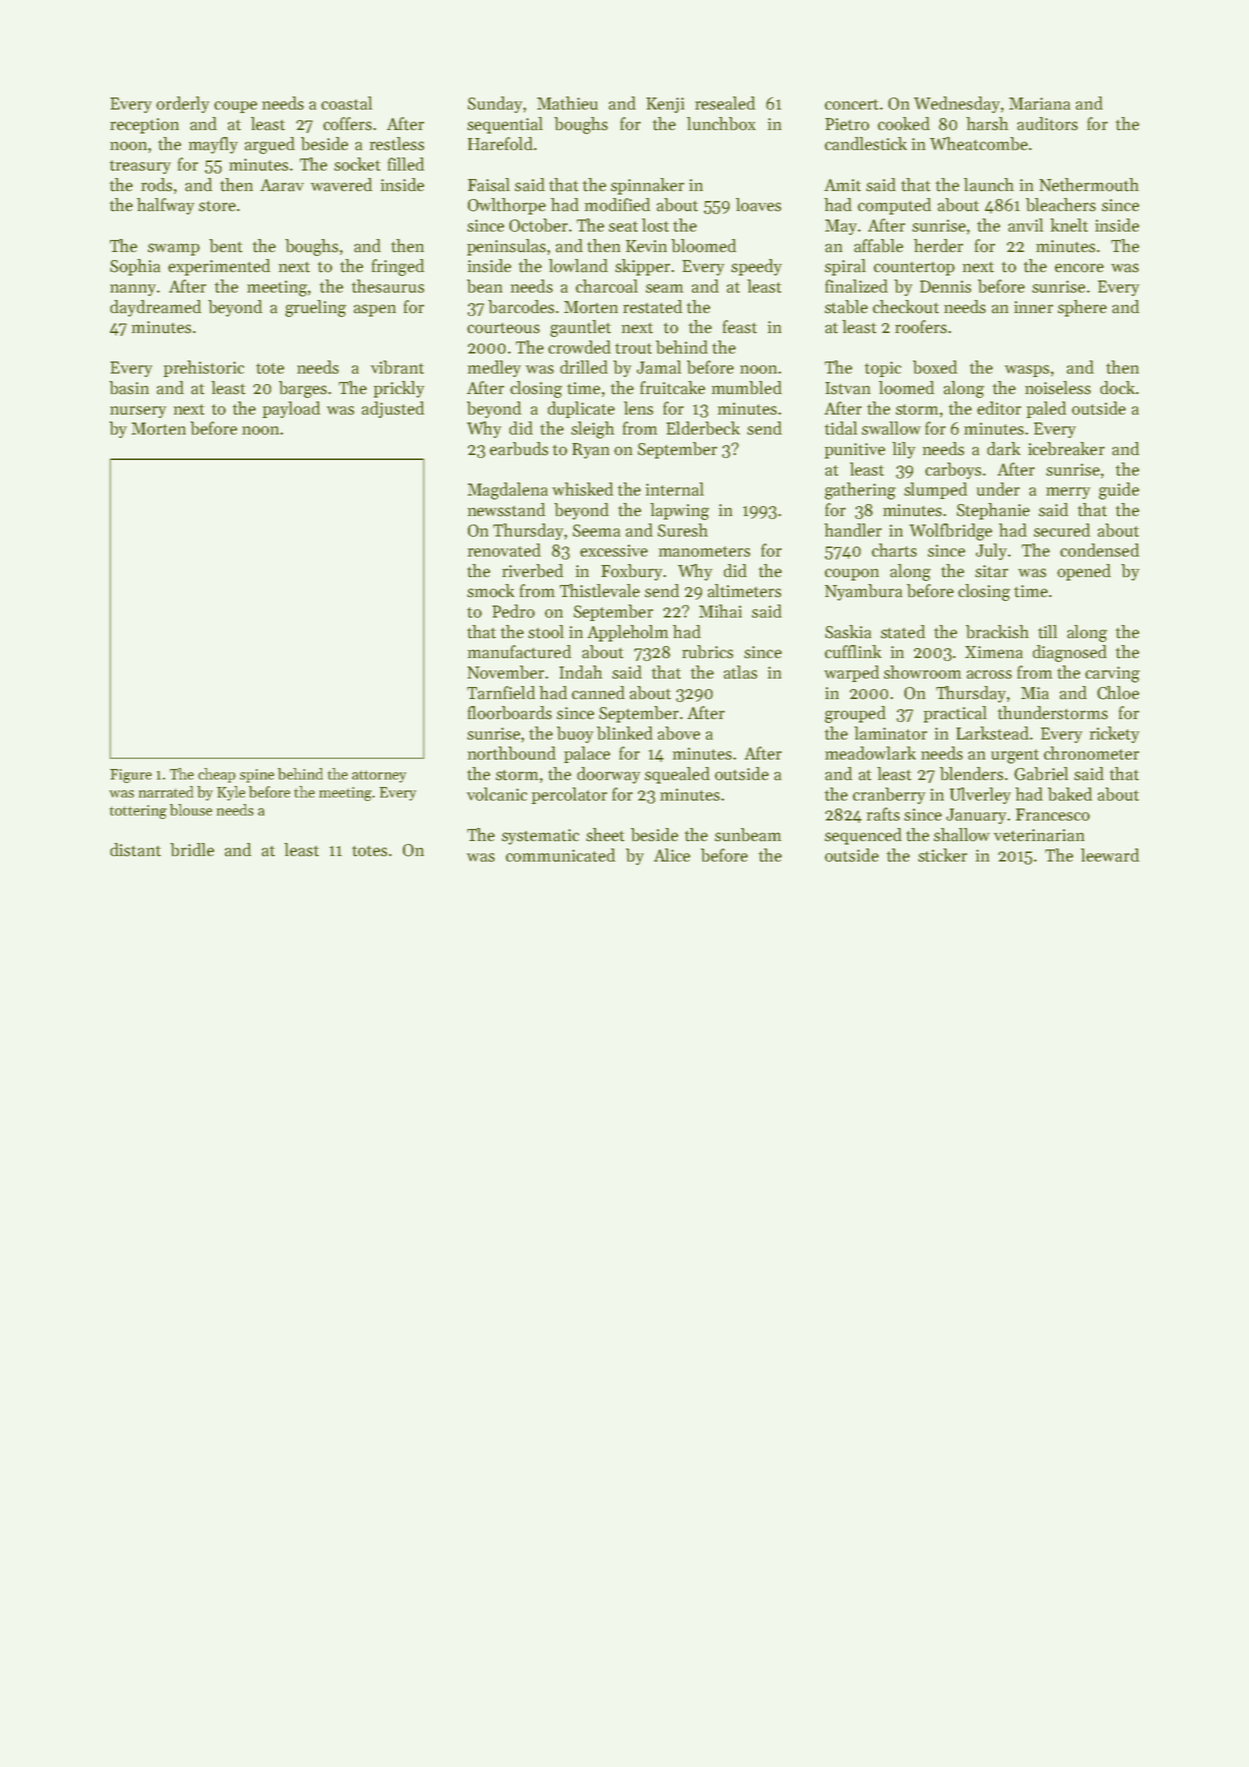 The image size is (1249, 1767). Describe the element at coordinates (140, 167) in the screenshot. I see `treasury` at that location.
